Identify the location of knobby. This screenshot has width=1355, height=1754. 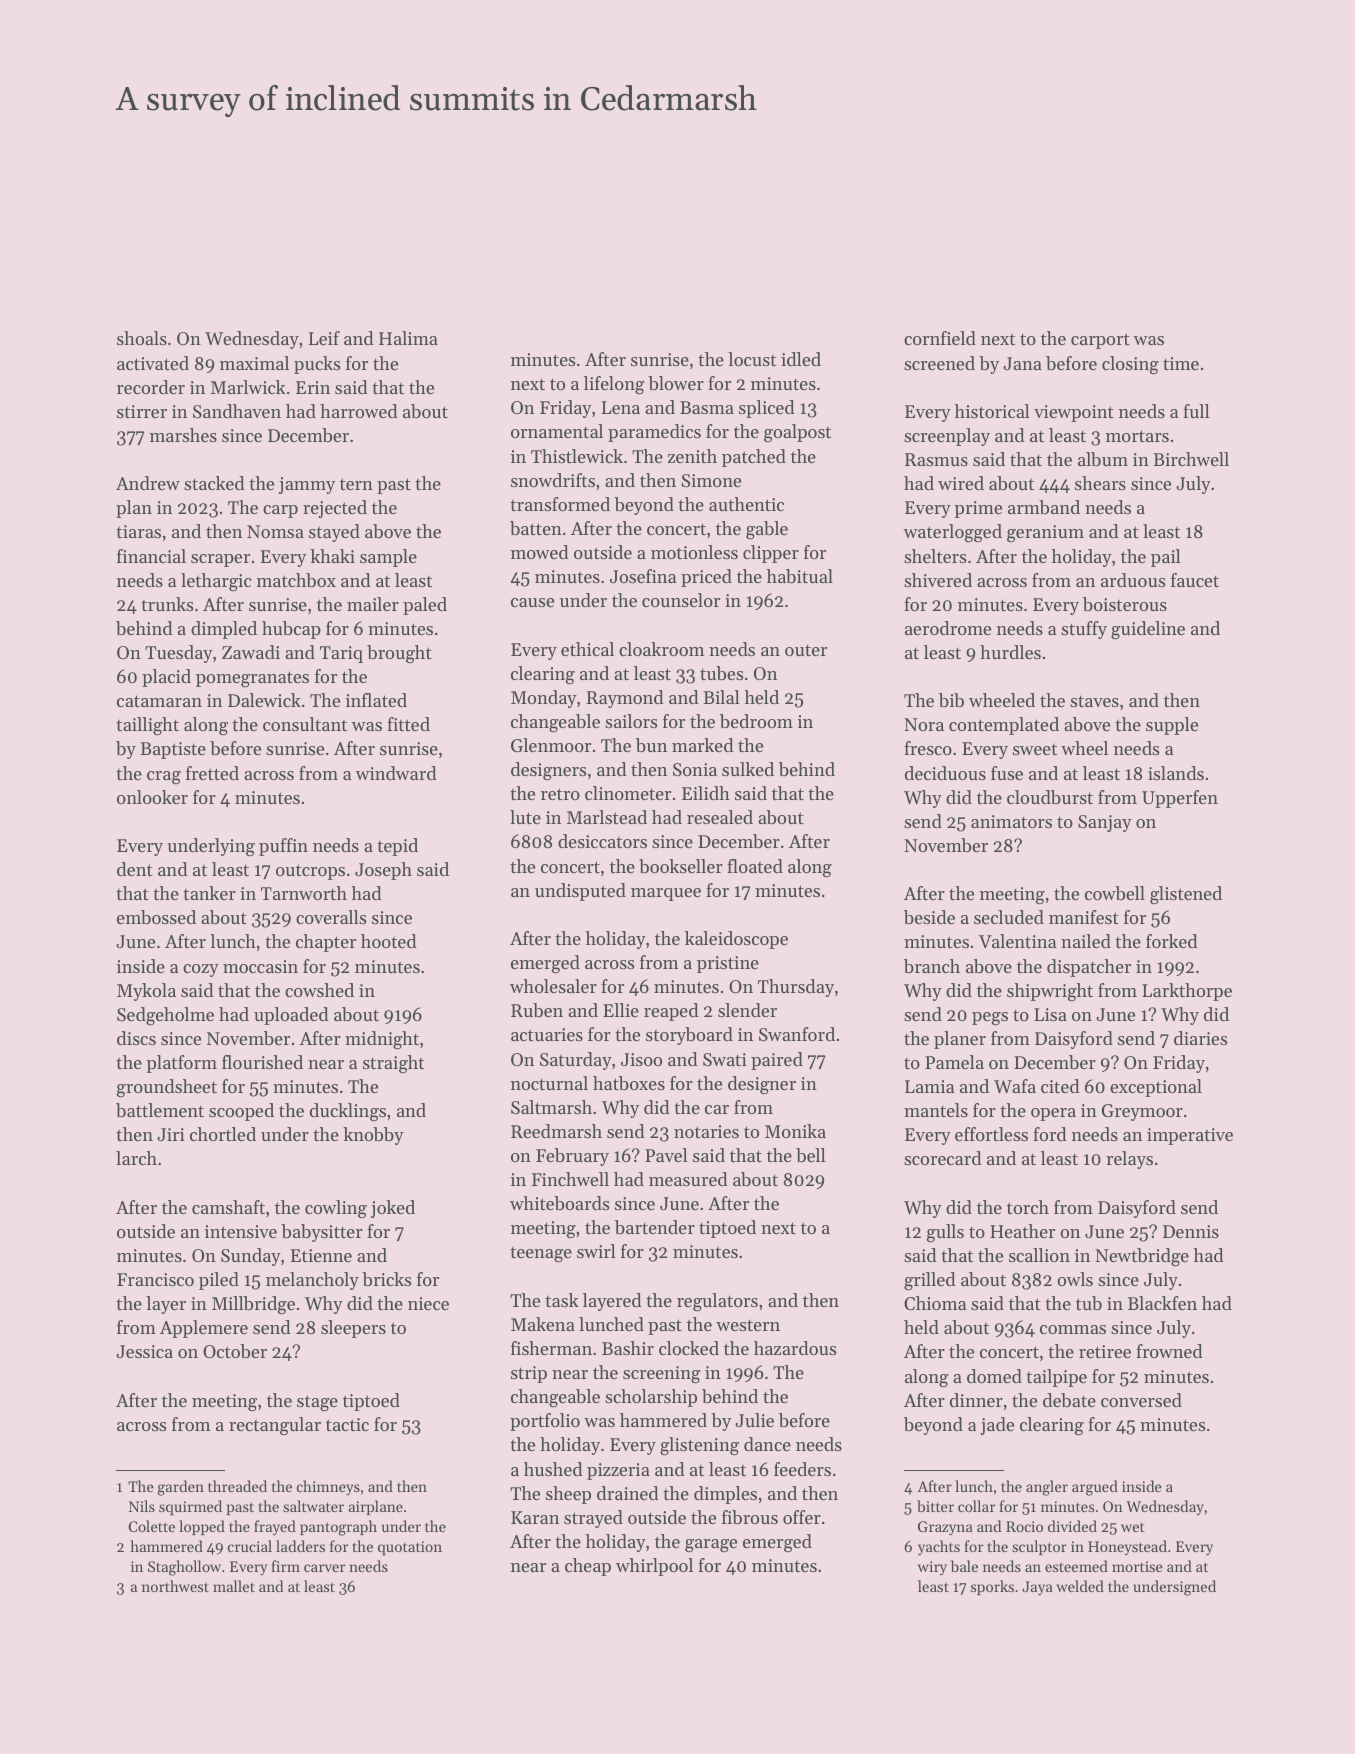
(373, 1136).
